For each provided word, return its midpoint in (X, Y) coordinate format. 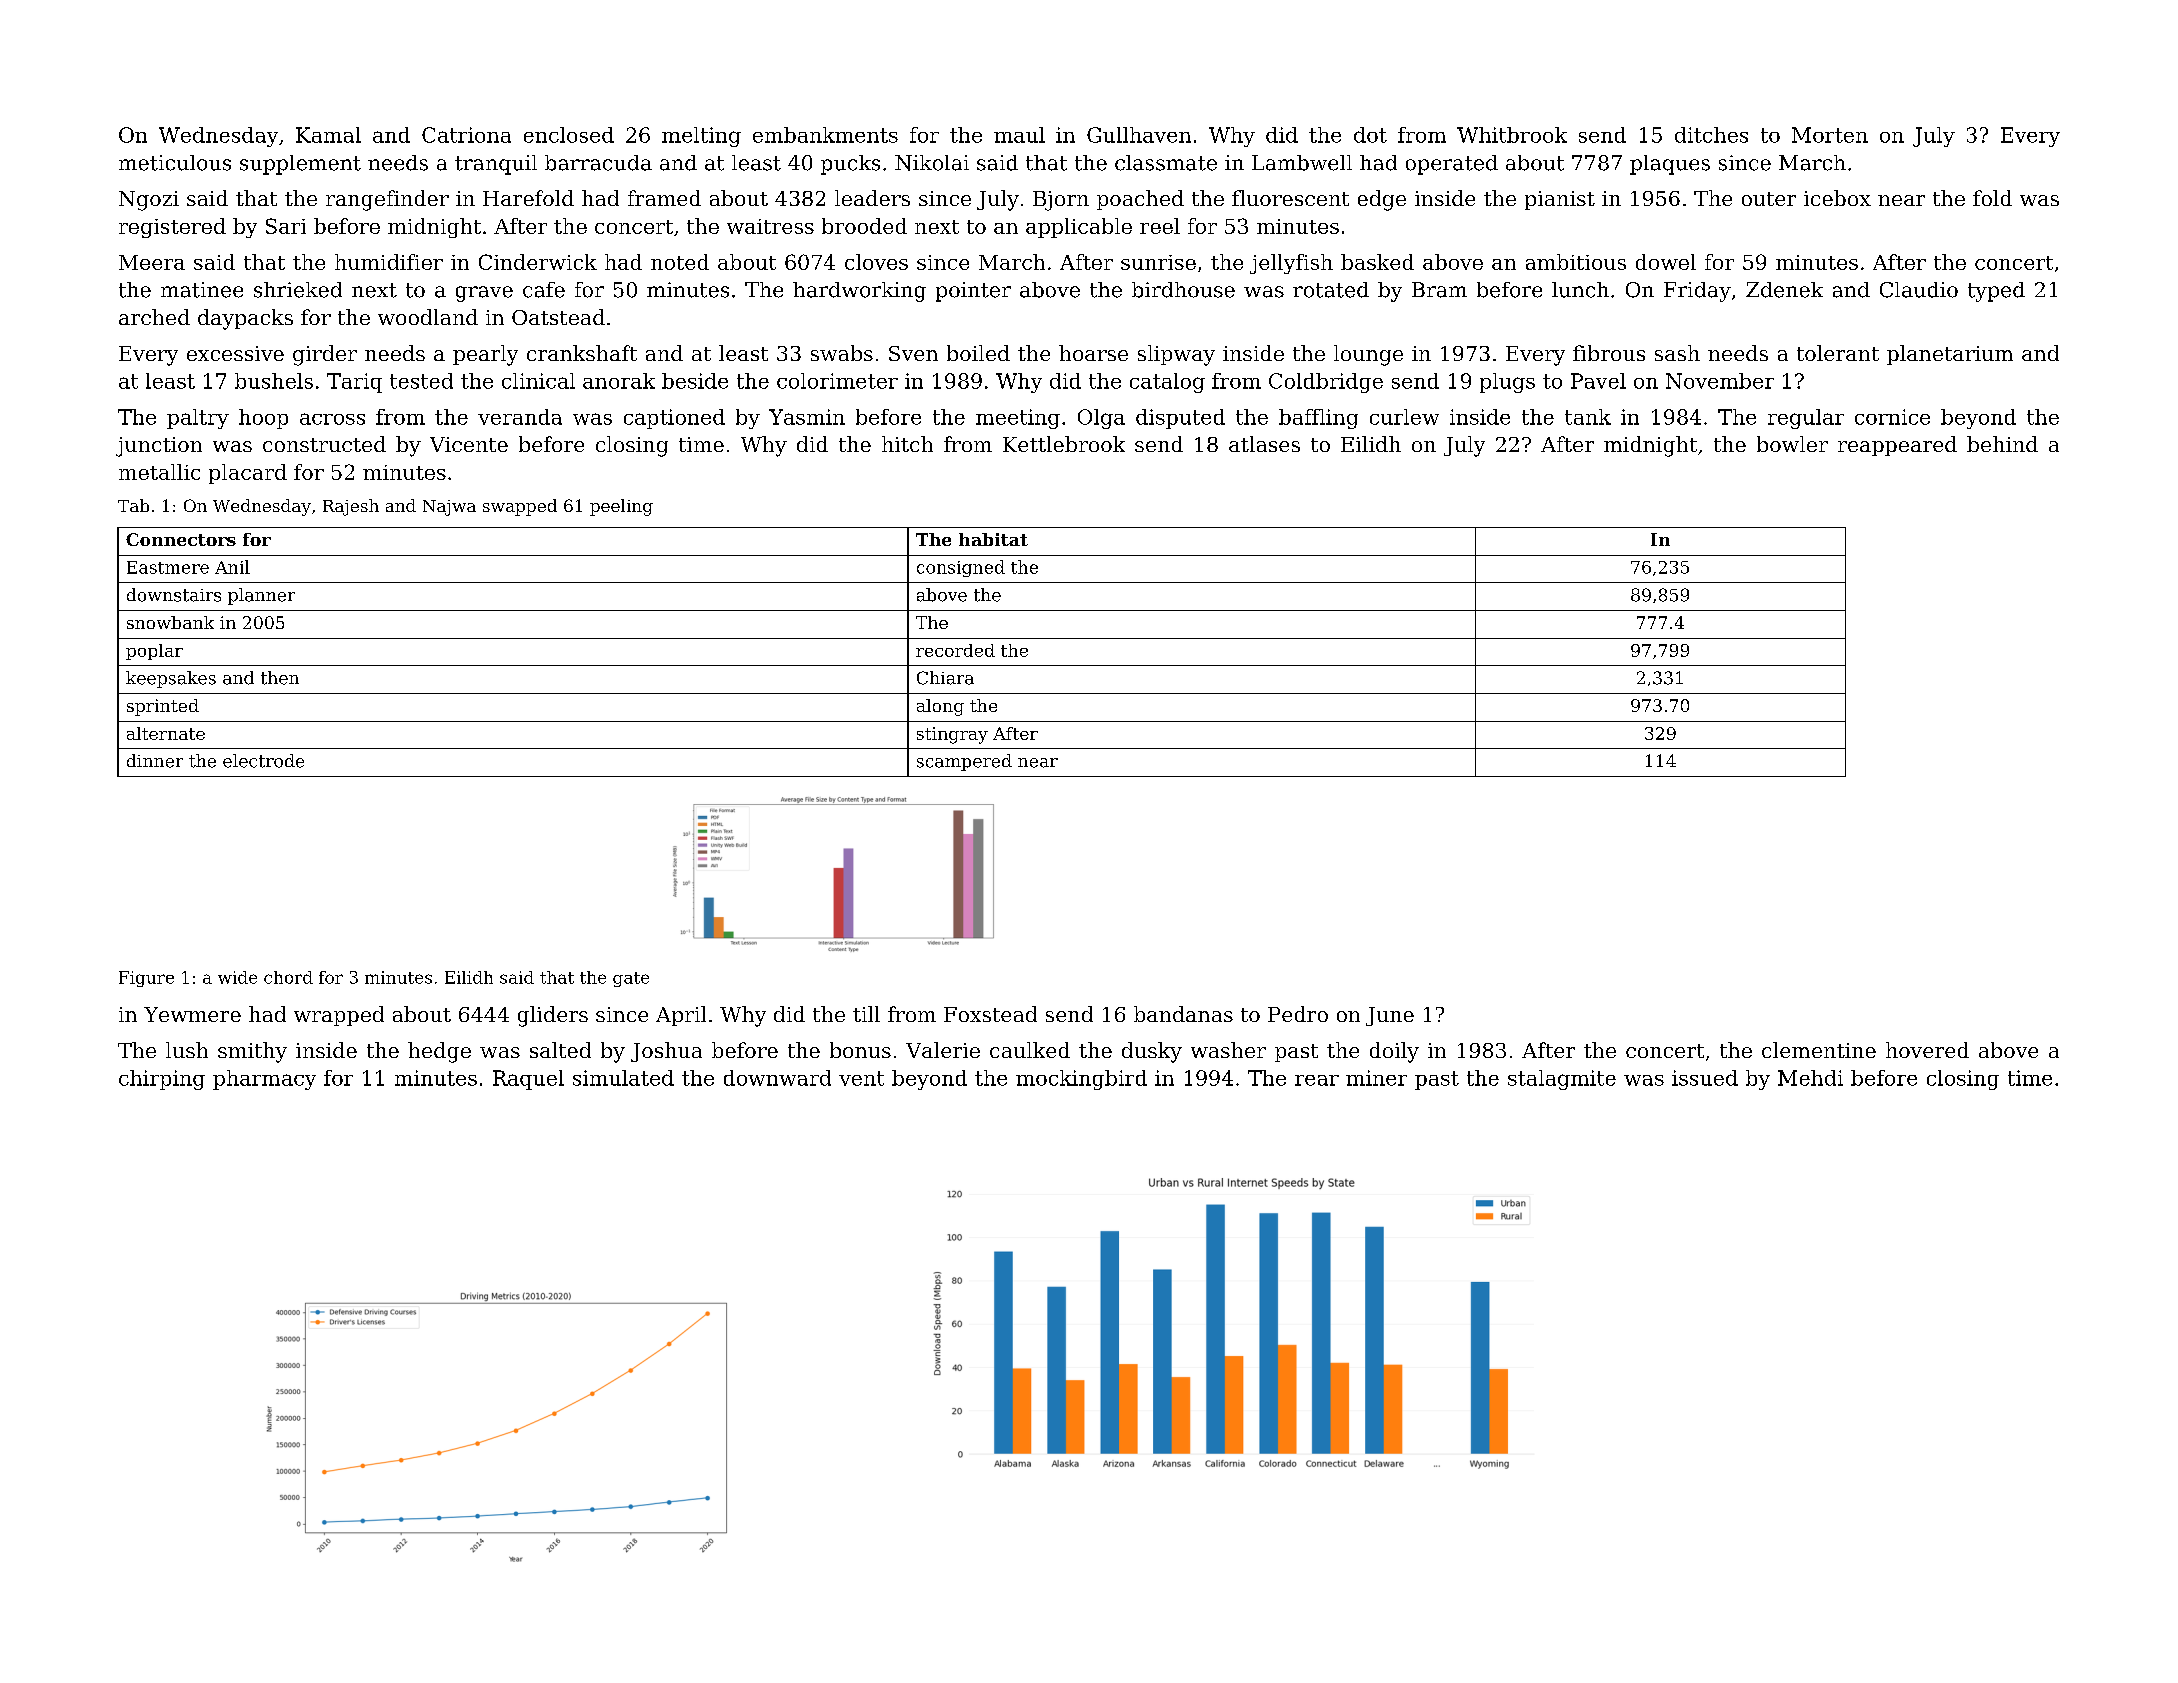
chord (288, 977)
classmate (1166, 163)
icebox (1837, 198)
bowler (1792, 444)
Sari (286, 226)
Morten (1830, 135)
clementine (1819, 1050)
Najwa (449, 508)
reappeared (1897, 446)
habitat (993, 539)
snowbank (170, 622)
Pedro (1298, 1014)
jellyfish (1291, 264)
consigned (961, 568)
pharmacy (264, 1080)
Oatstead (558, 317)
